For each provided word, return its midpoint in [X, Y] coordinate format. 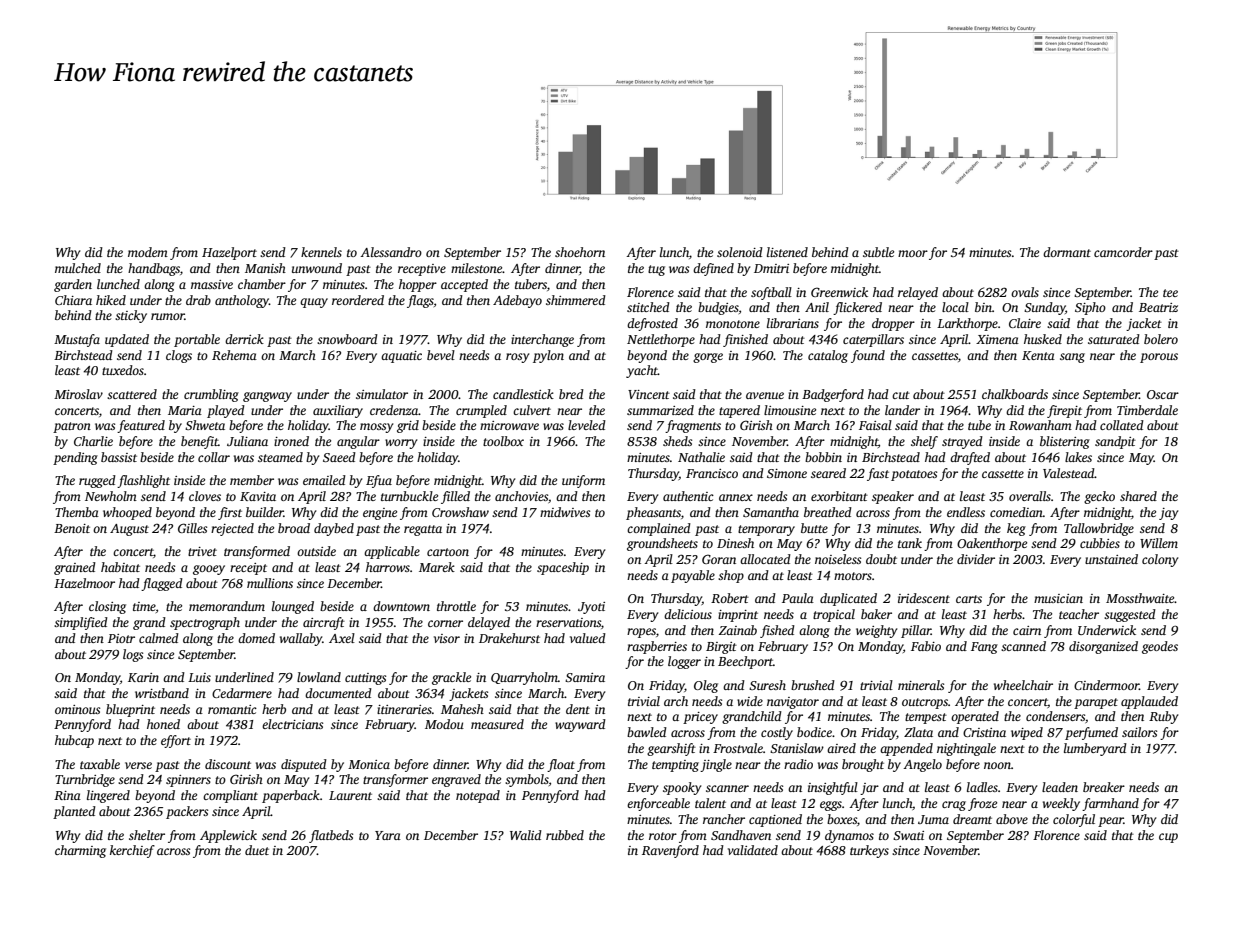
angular [358, 442]
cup [1168, 838]
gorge [708, 358]
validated [753, 850]
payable [693, 576]
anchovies [521, 496]
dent [578, 709]
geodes [1160, 647]
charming [80, 851]
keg [1016, 529]
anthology [242, 301]
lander [902, 410]
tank [910, 543]
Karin [143, 677]
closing [107, 607]
